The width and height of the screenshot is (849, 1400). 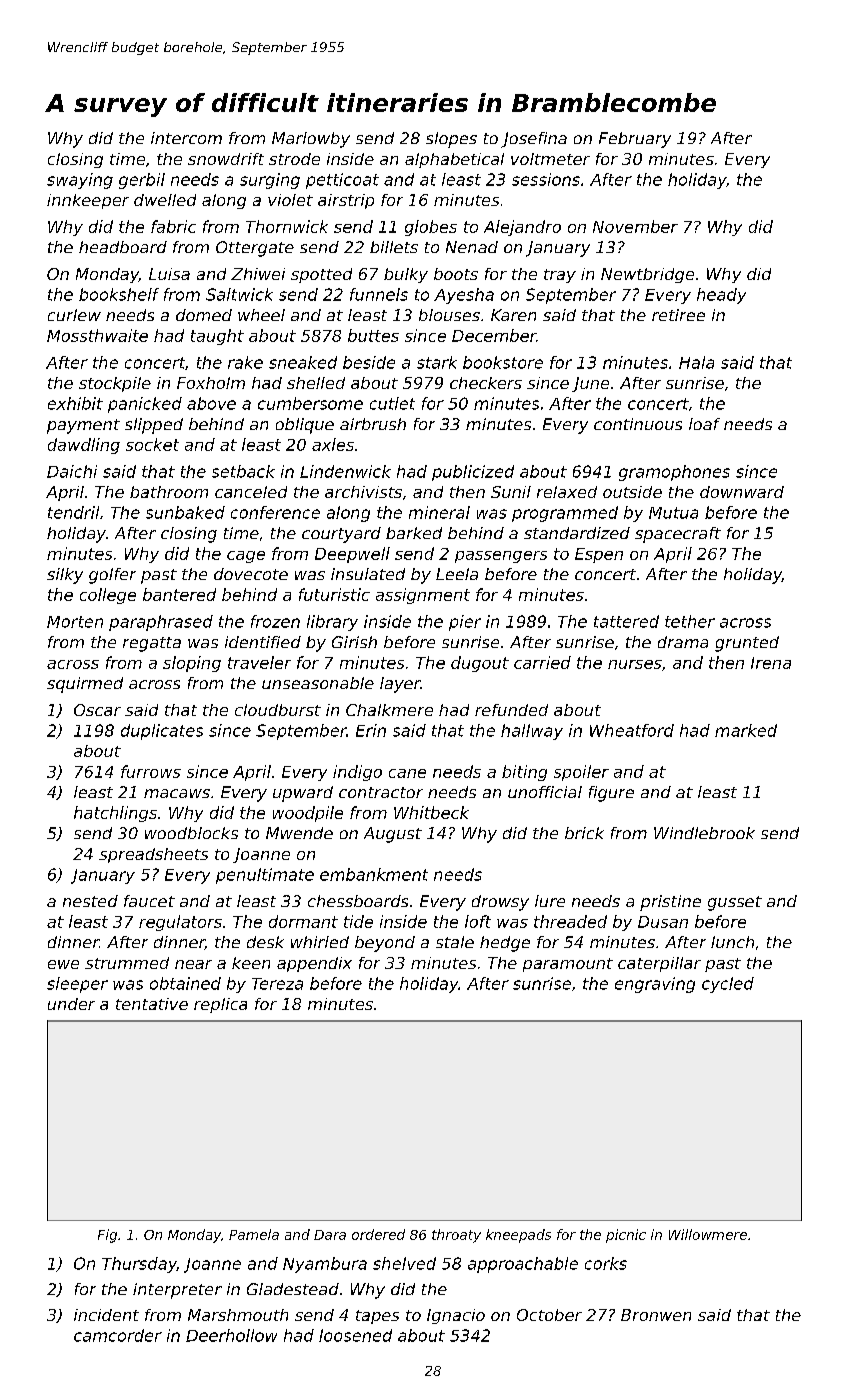 I want to click on engraving, so click(x=655, y=985).
